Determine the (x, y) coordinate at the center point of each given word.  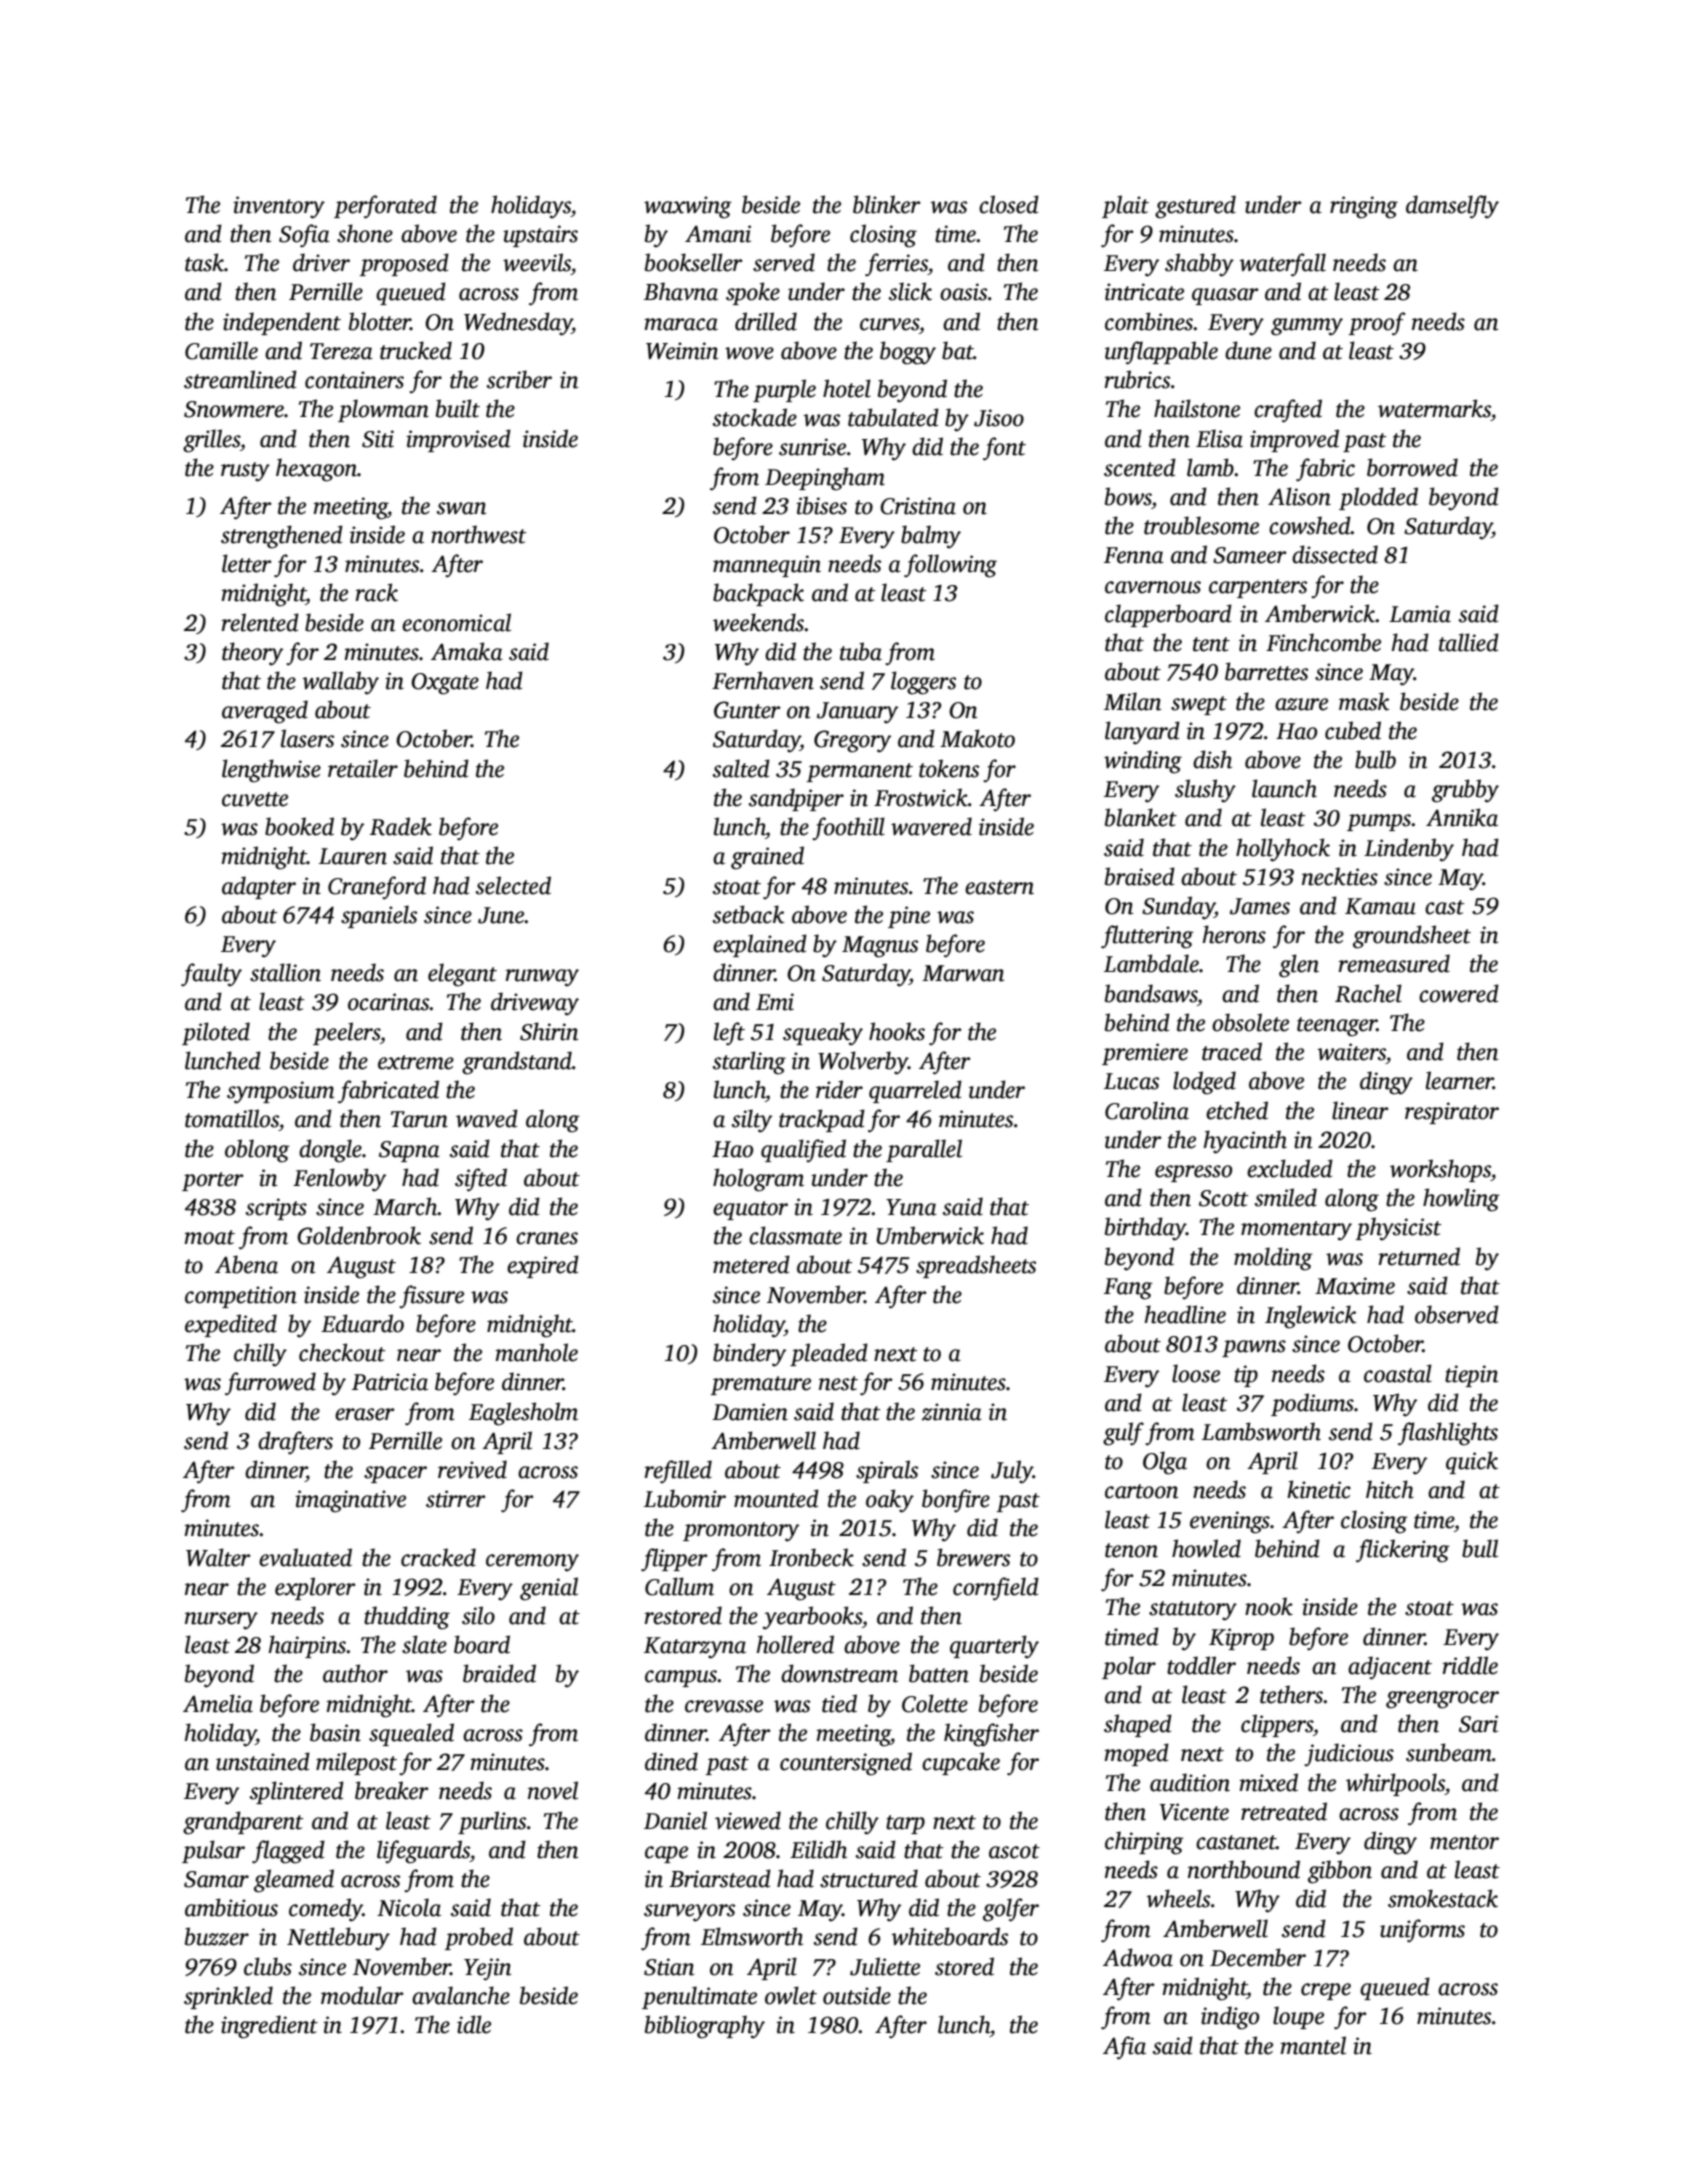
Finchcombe (1323, 642)
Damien (750, 1412)
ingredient (269, 2027)
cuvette (255, 799)
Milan (1132, 701)
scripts (276, 1209)
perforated (385, 207)
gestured (1195, 207)
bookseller (694, 262)
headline (1185, 1314)
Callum (679, 1586)
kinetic (1319, 1489)
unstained (263, 1761)
